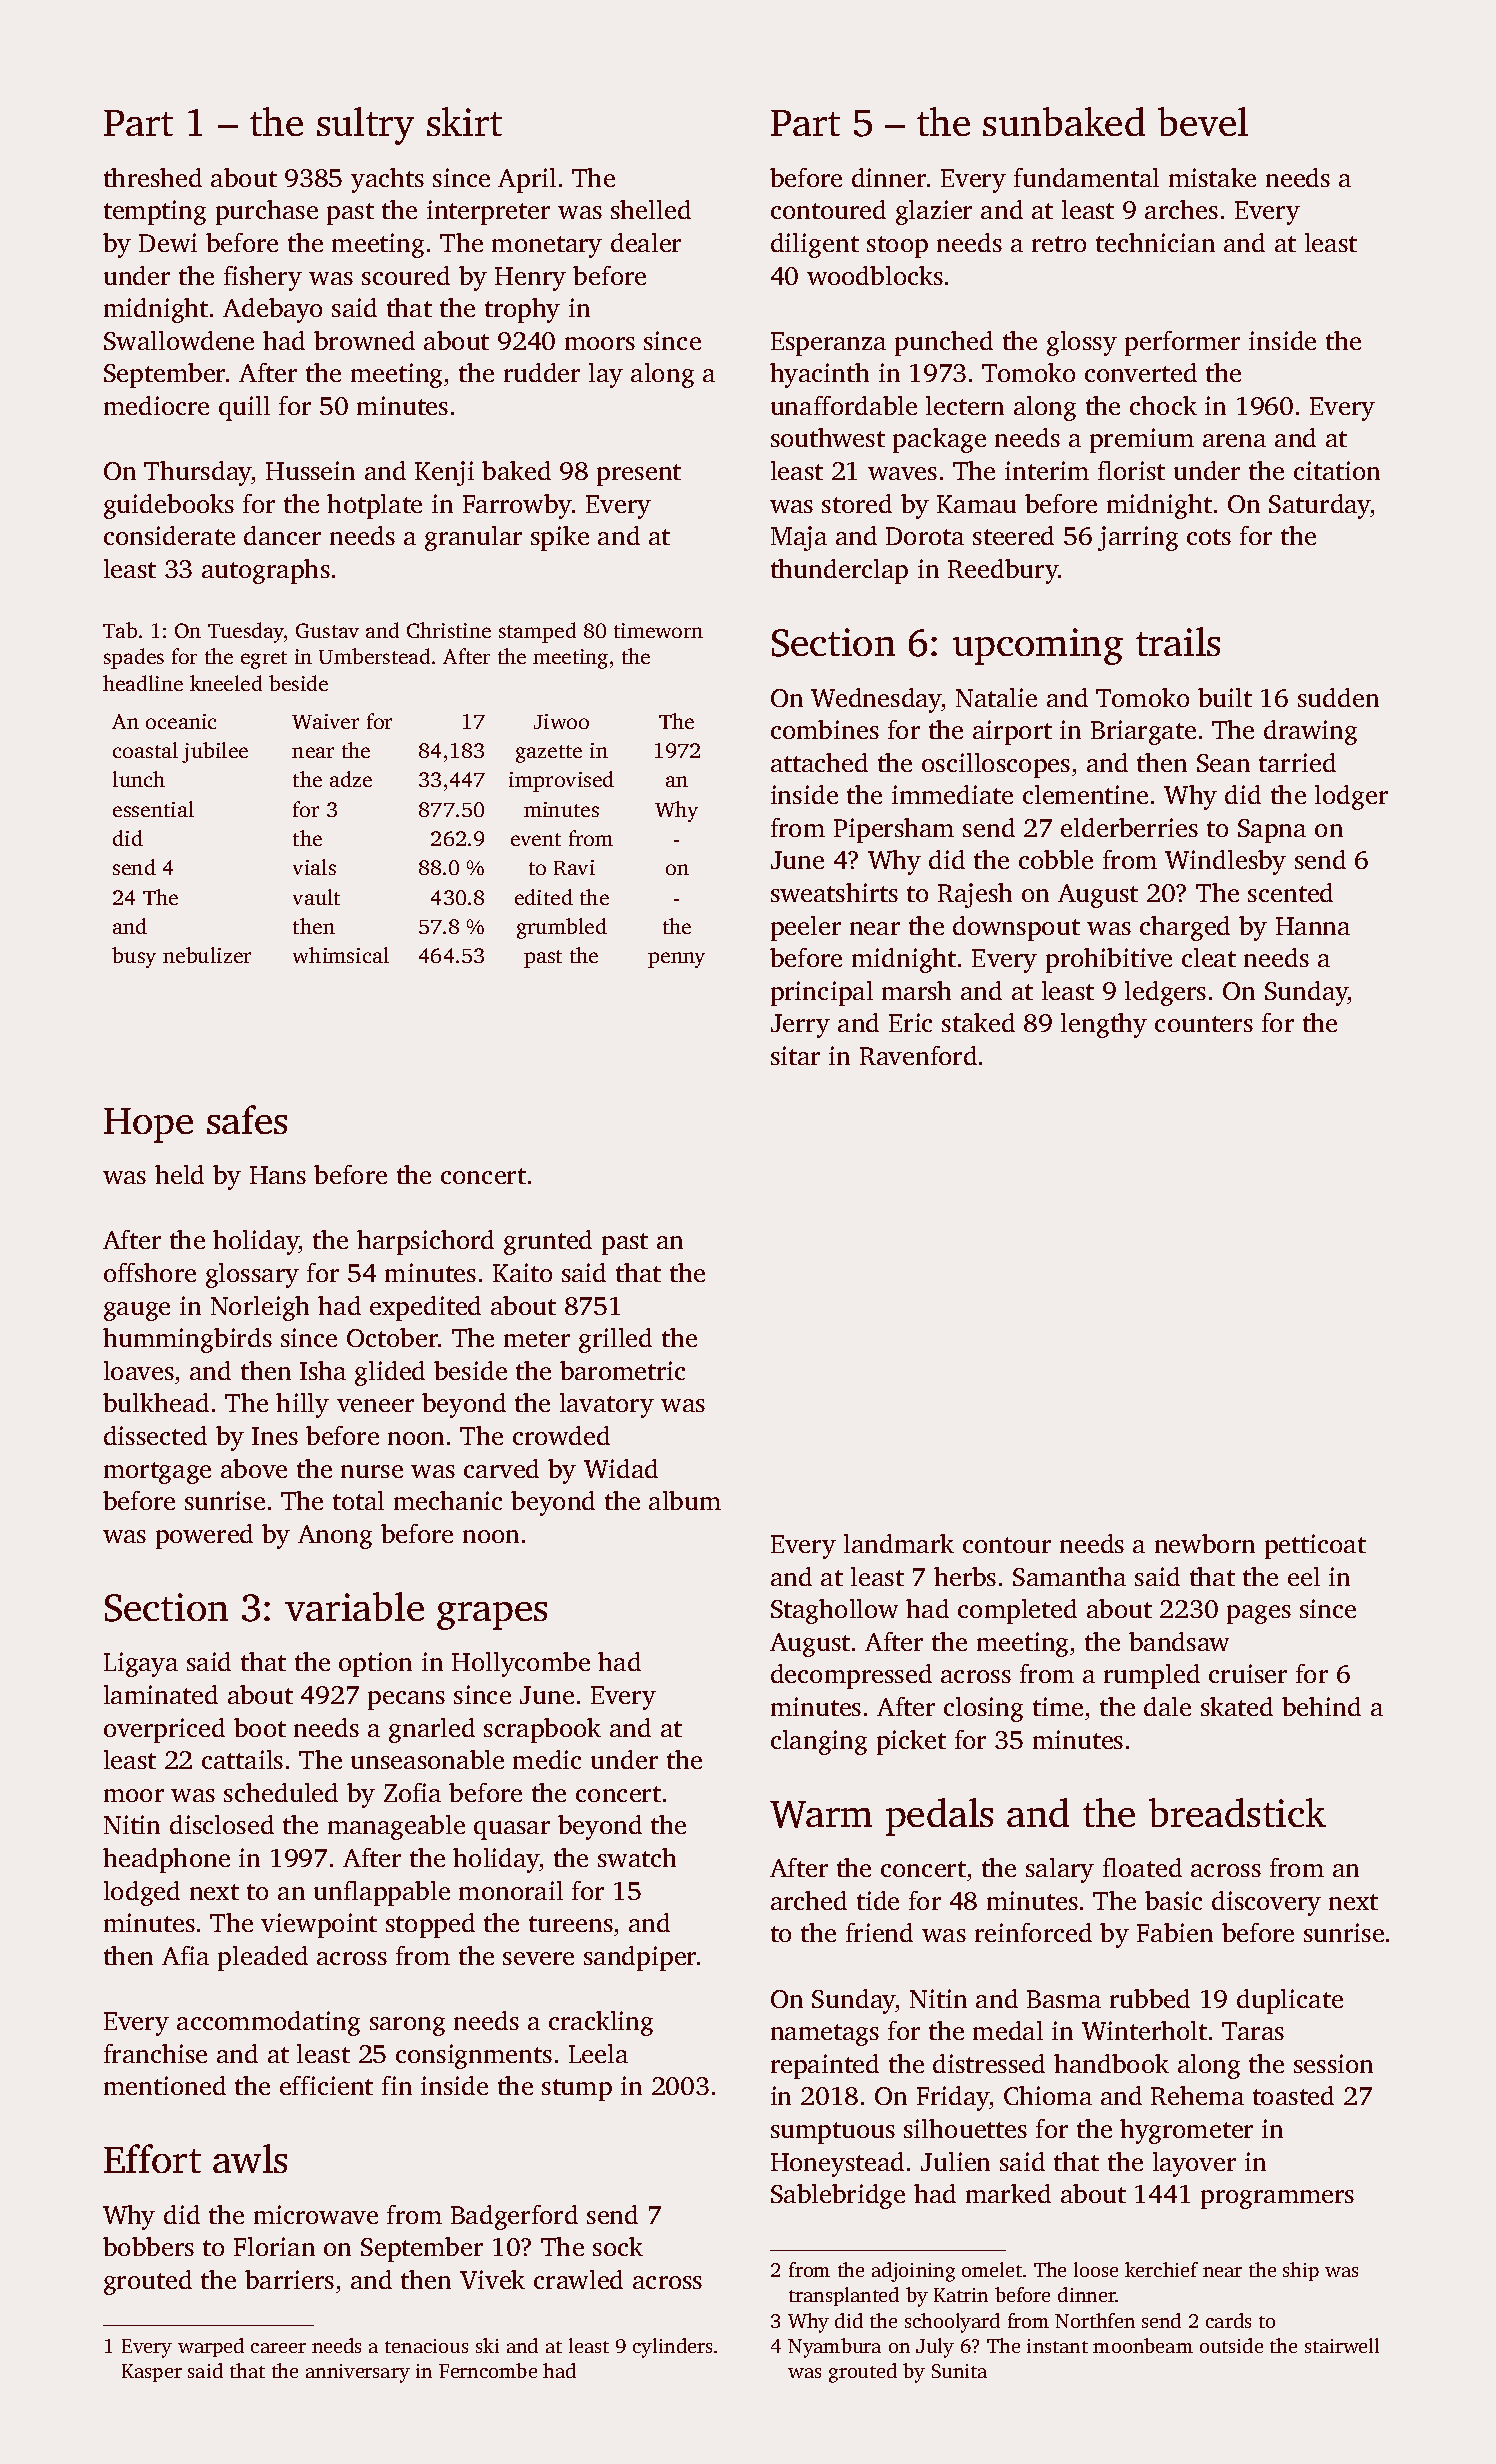 The width and height of the document is (1496, 2464). Describe the element at coordinates (1179, 1641) in the document. I see `bandsaw` at that location.
